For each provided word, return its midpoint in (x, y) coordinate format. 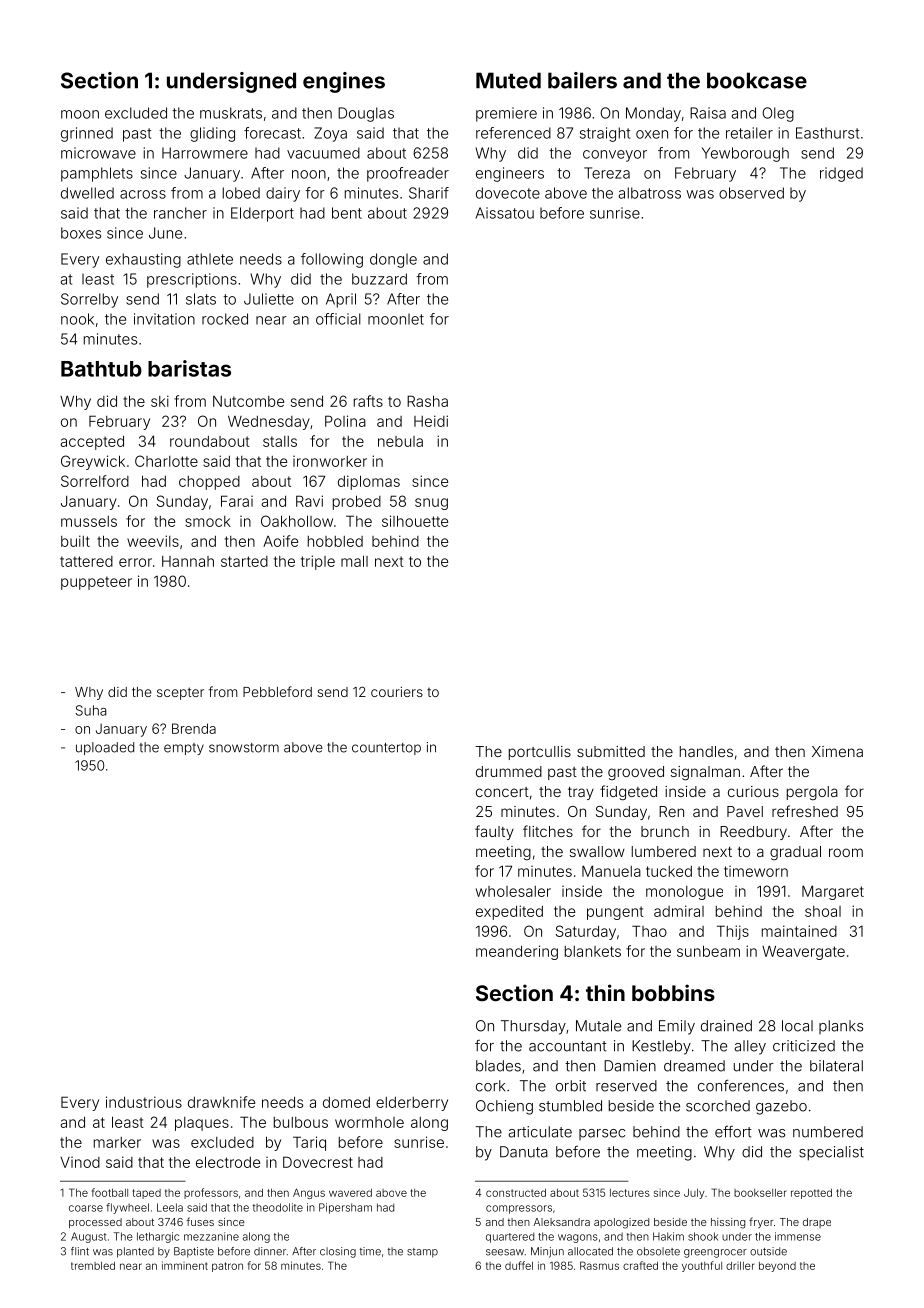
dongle (393, 260)
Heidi (431, 421)
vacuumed (323, 153)
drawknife (221, 1102)
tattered (86, 561)
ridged (841, 174)
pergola (812, 793)
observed (751, 193)
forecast (272, 133)
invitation (164, 319)
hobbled (335, 541)
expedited (509, 912)
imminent (185, 1265)
